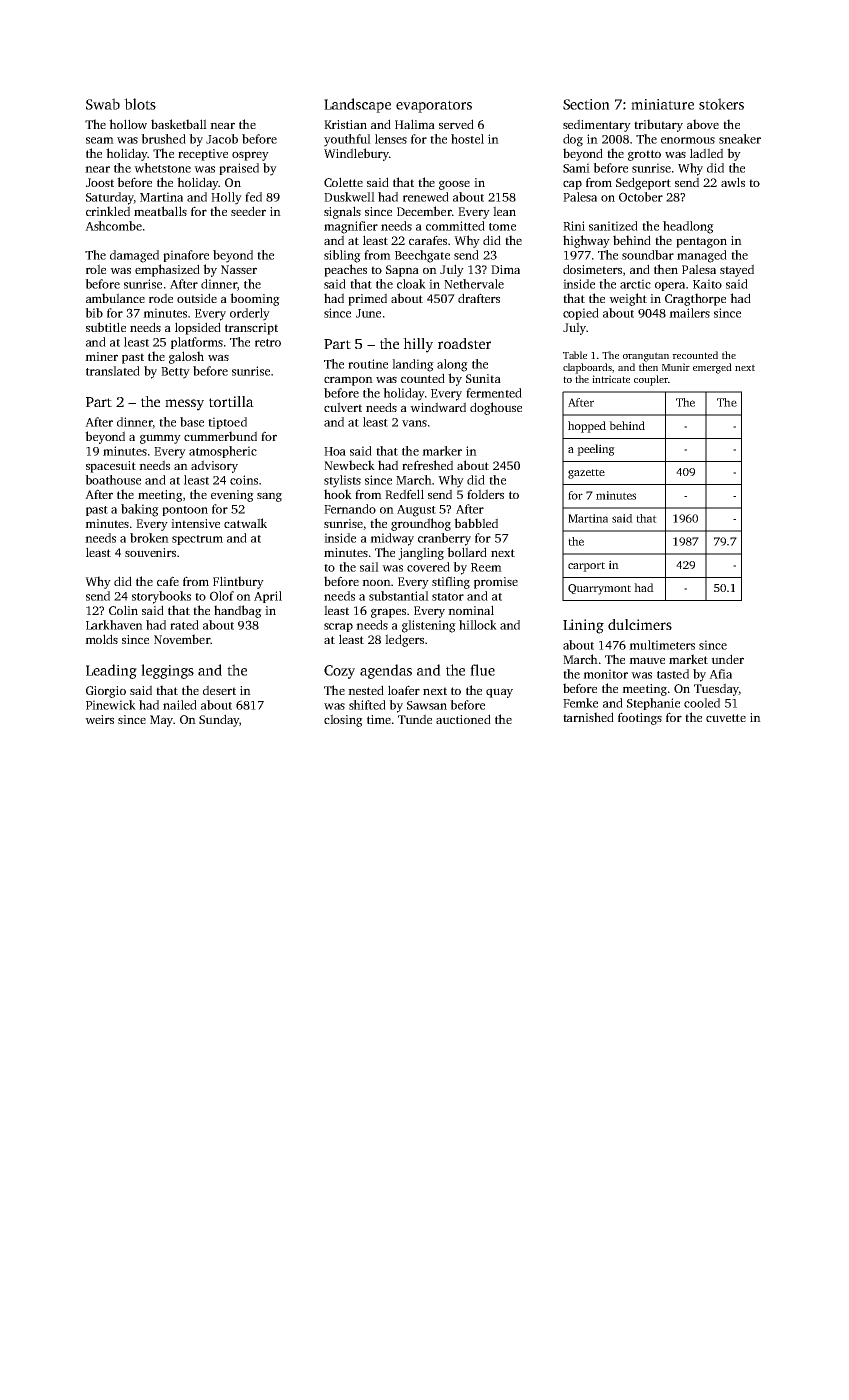 Image resolution: width=849 pixels, height=1400 pixels. I want to click on pontoon, so click(185, 511).
